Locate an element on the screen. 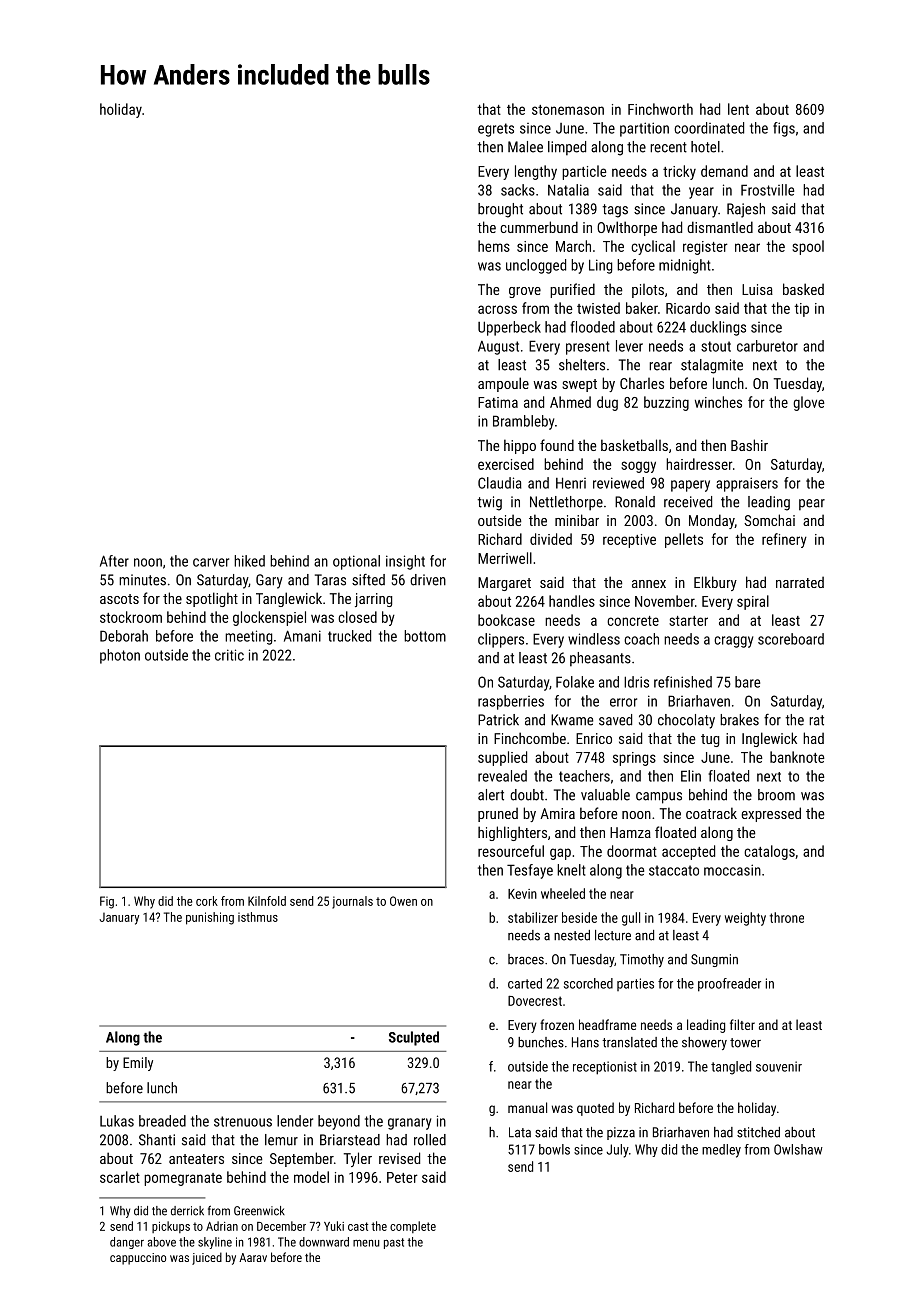  appraisers is located at coordinates (747, 484).
